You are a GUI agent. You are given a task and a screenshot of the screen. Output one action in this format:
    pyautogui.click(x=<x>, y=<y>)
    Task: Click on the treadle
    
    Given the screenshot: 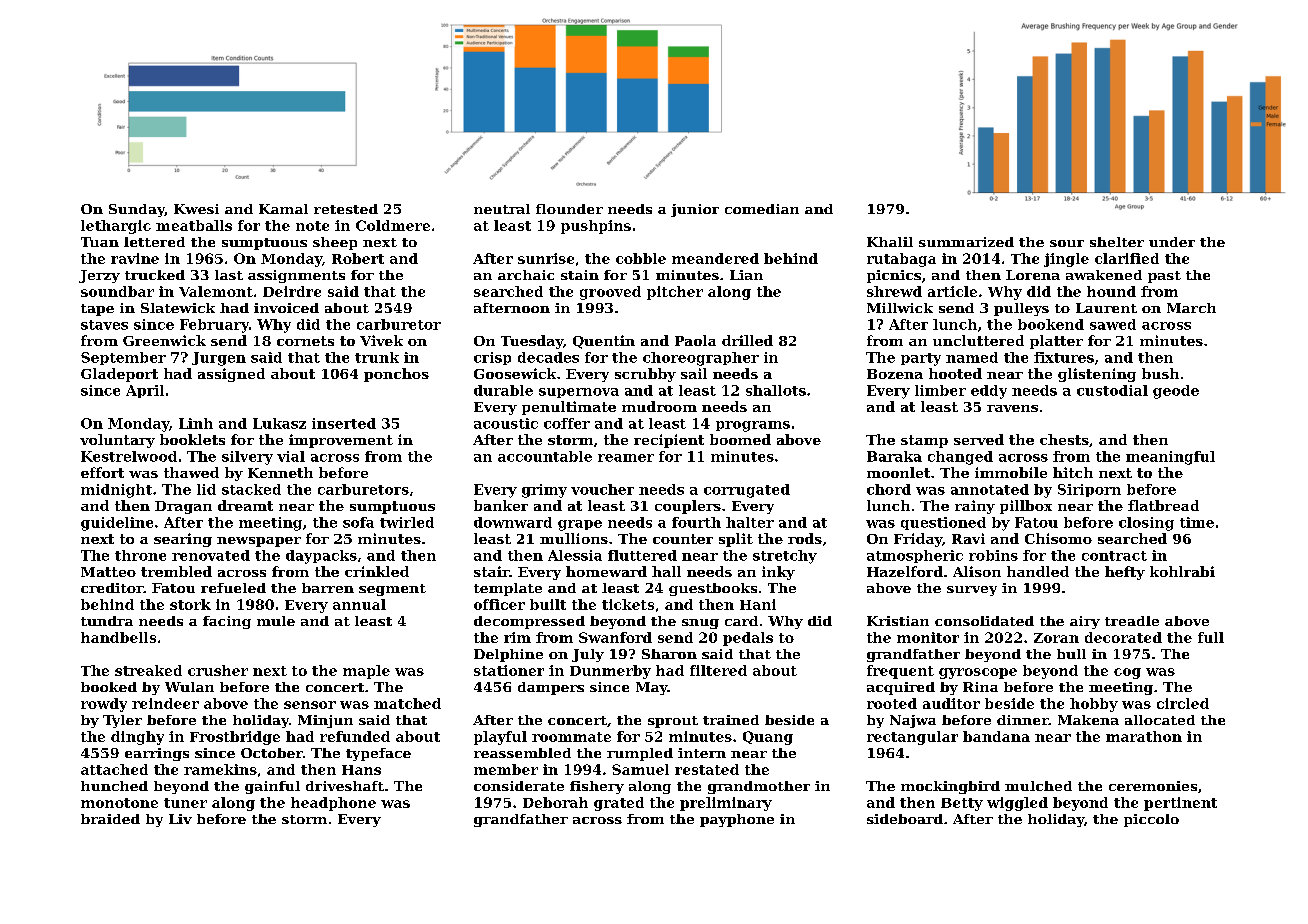 What is the action you would take?
    pyautogui.click(x=1132, y=621)
